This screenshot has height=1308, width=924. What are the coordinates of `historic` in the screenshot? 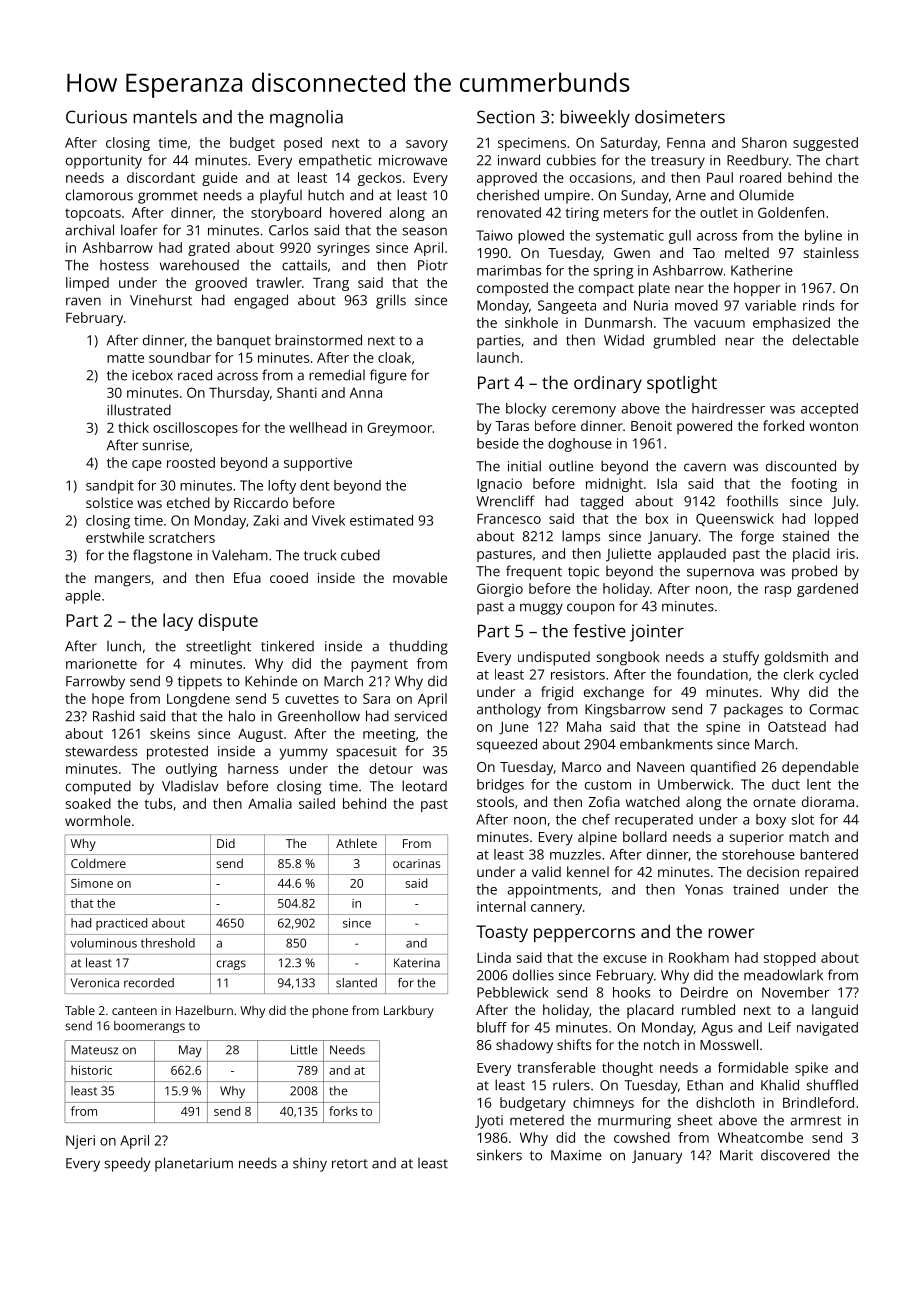 It's located at (91, 1070).
